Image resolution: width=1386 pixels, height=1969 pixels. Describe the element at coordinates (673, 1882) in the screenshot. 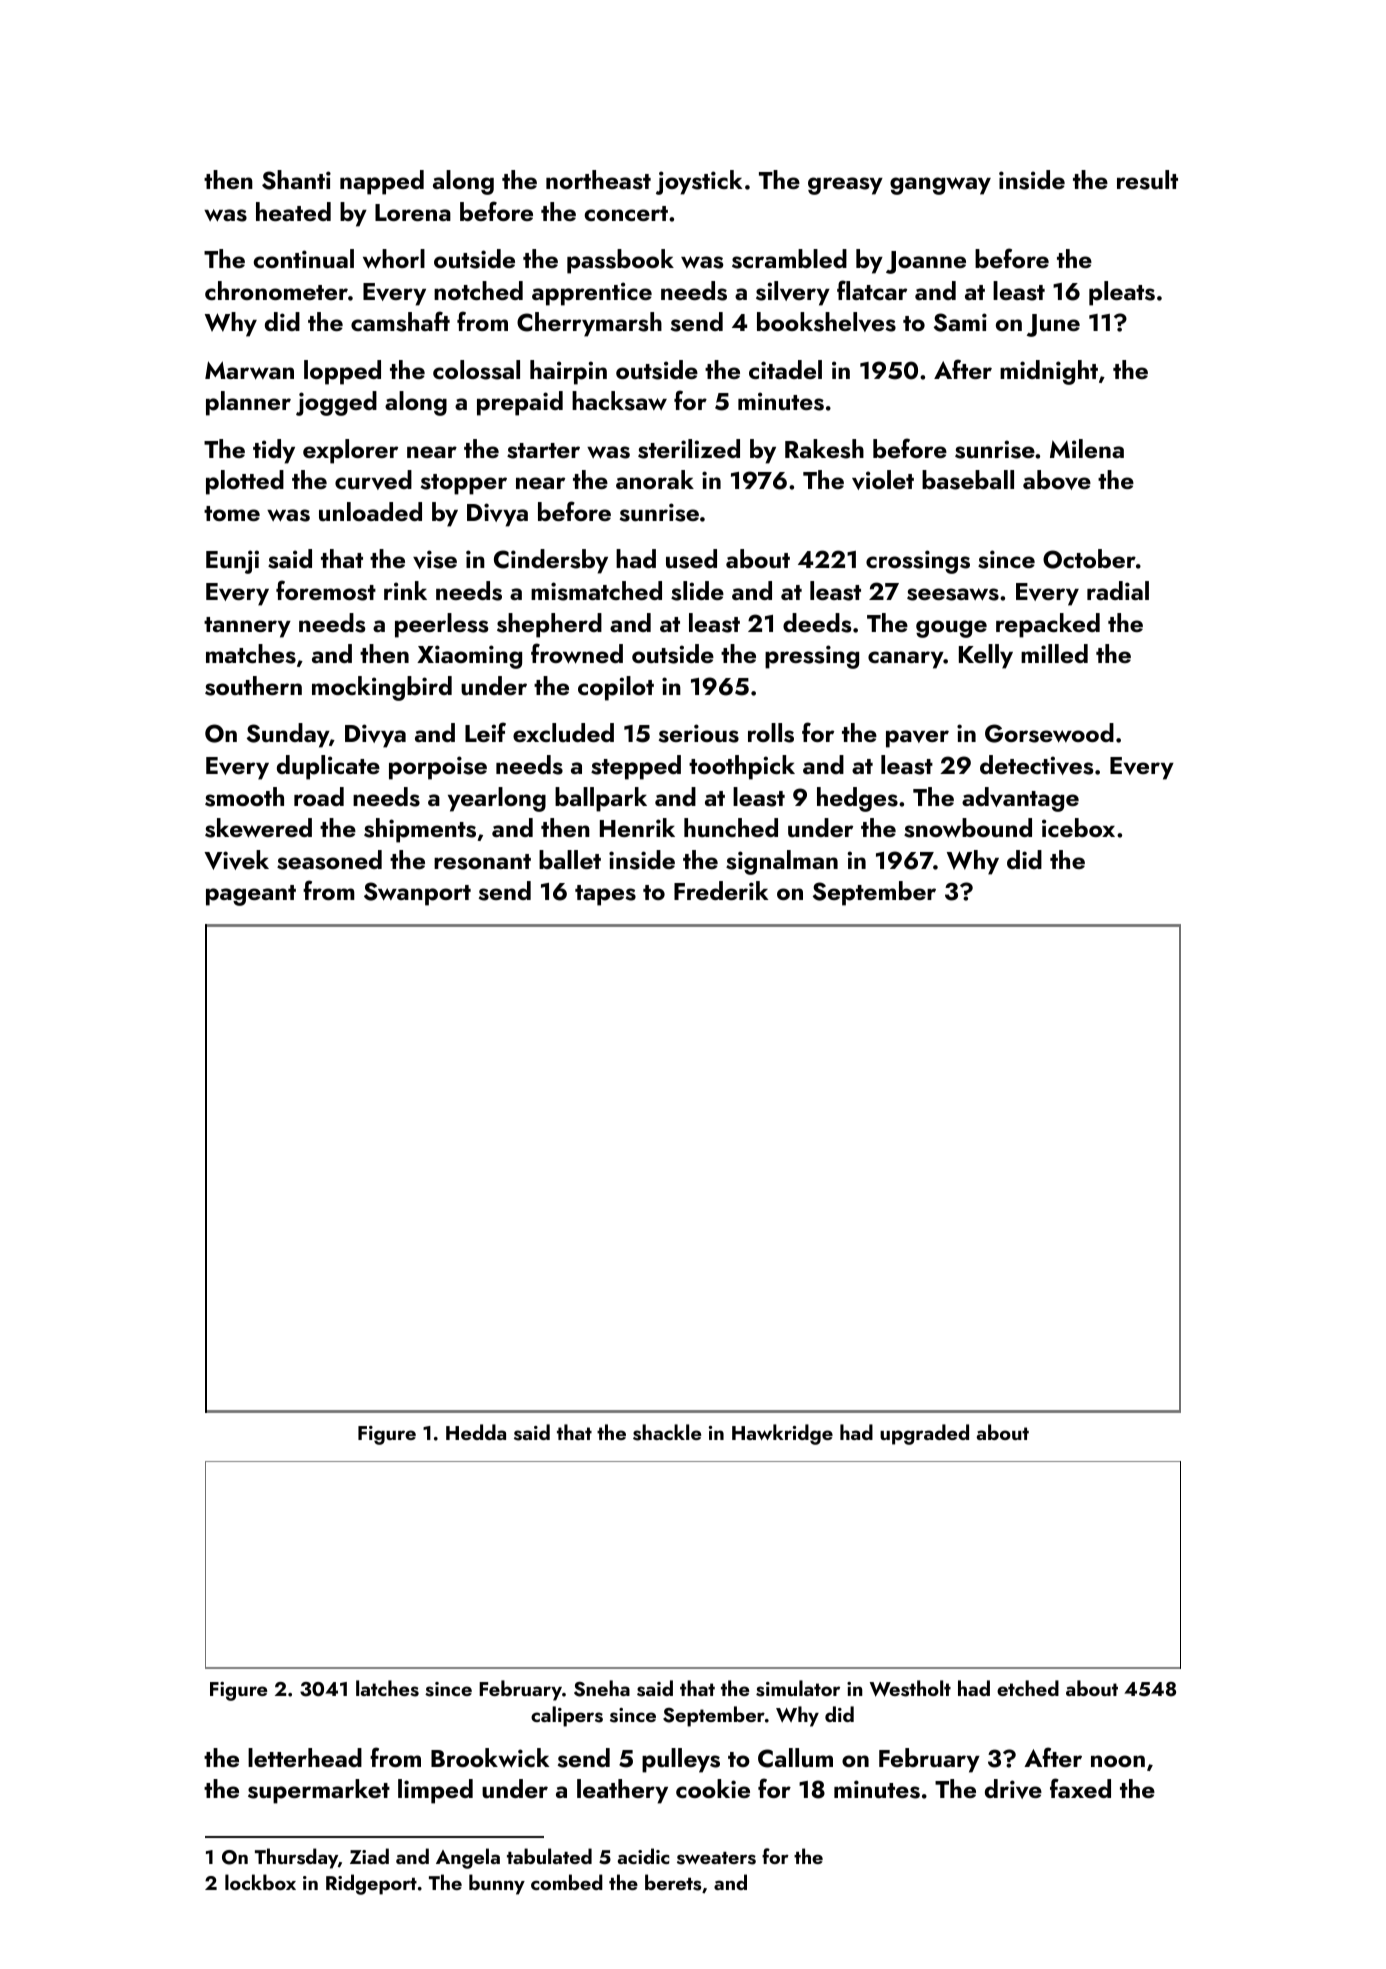

I see `berets` at that location.
